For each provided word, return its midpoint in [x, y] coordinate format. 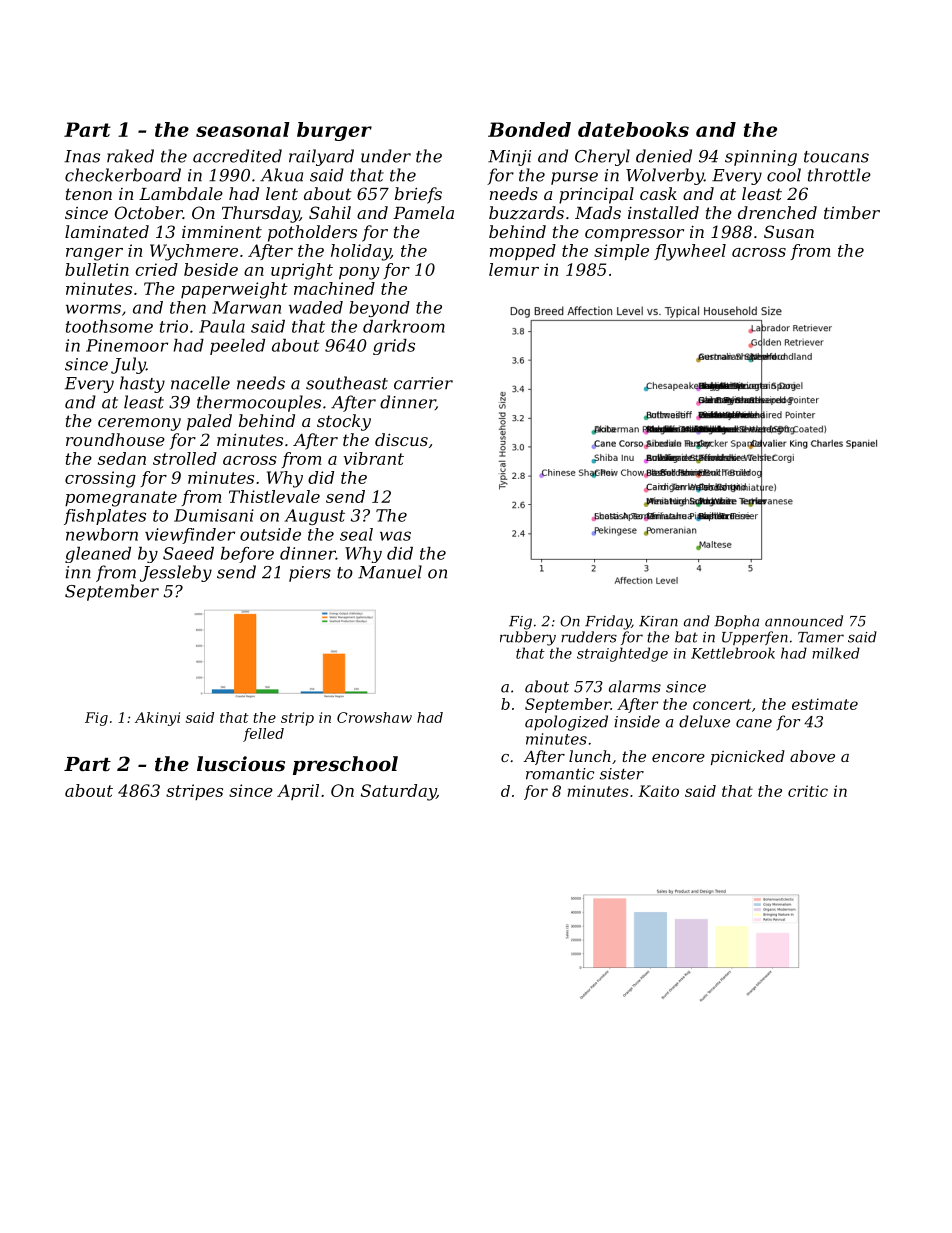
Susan [789, 231]
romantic [560, 774]
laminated [107, 231]
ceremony [139, 424]
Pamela [423, 212]
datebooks [633, 129]
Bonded [529, 129]
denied [664, 156]
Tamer [821, 637]
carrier [423, 383]
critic [808, 791]
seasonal [243, 129]
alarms [635, 686]
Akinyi [157, 719]
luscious [241, 764]
